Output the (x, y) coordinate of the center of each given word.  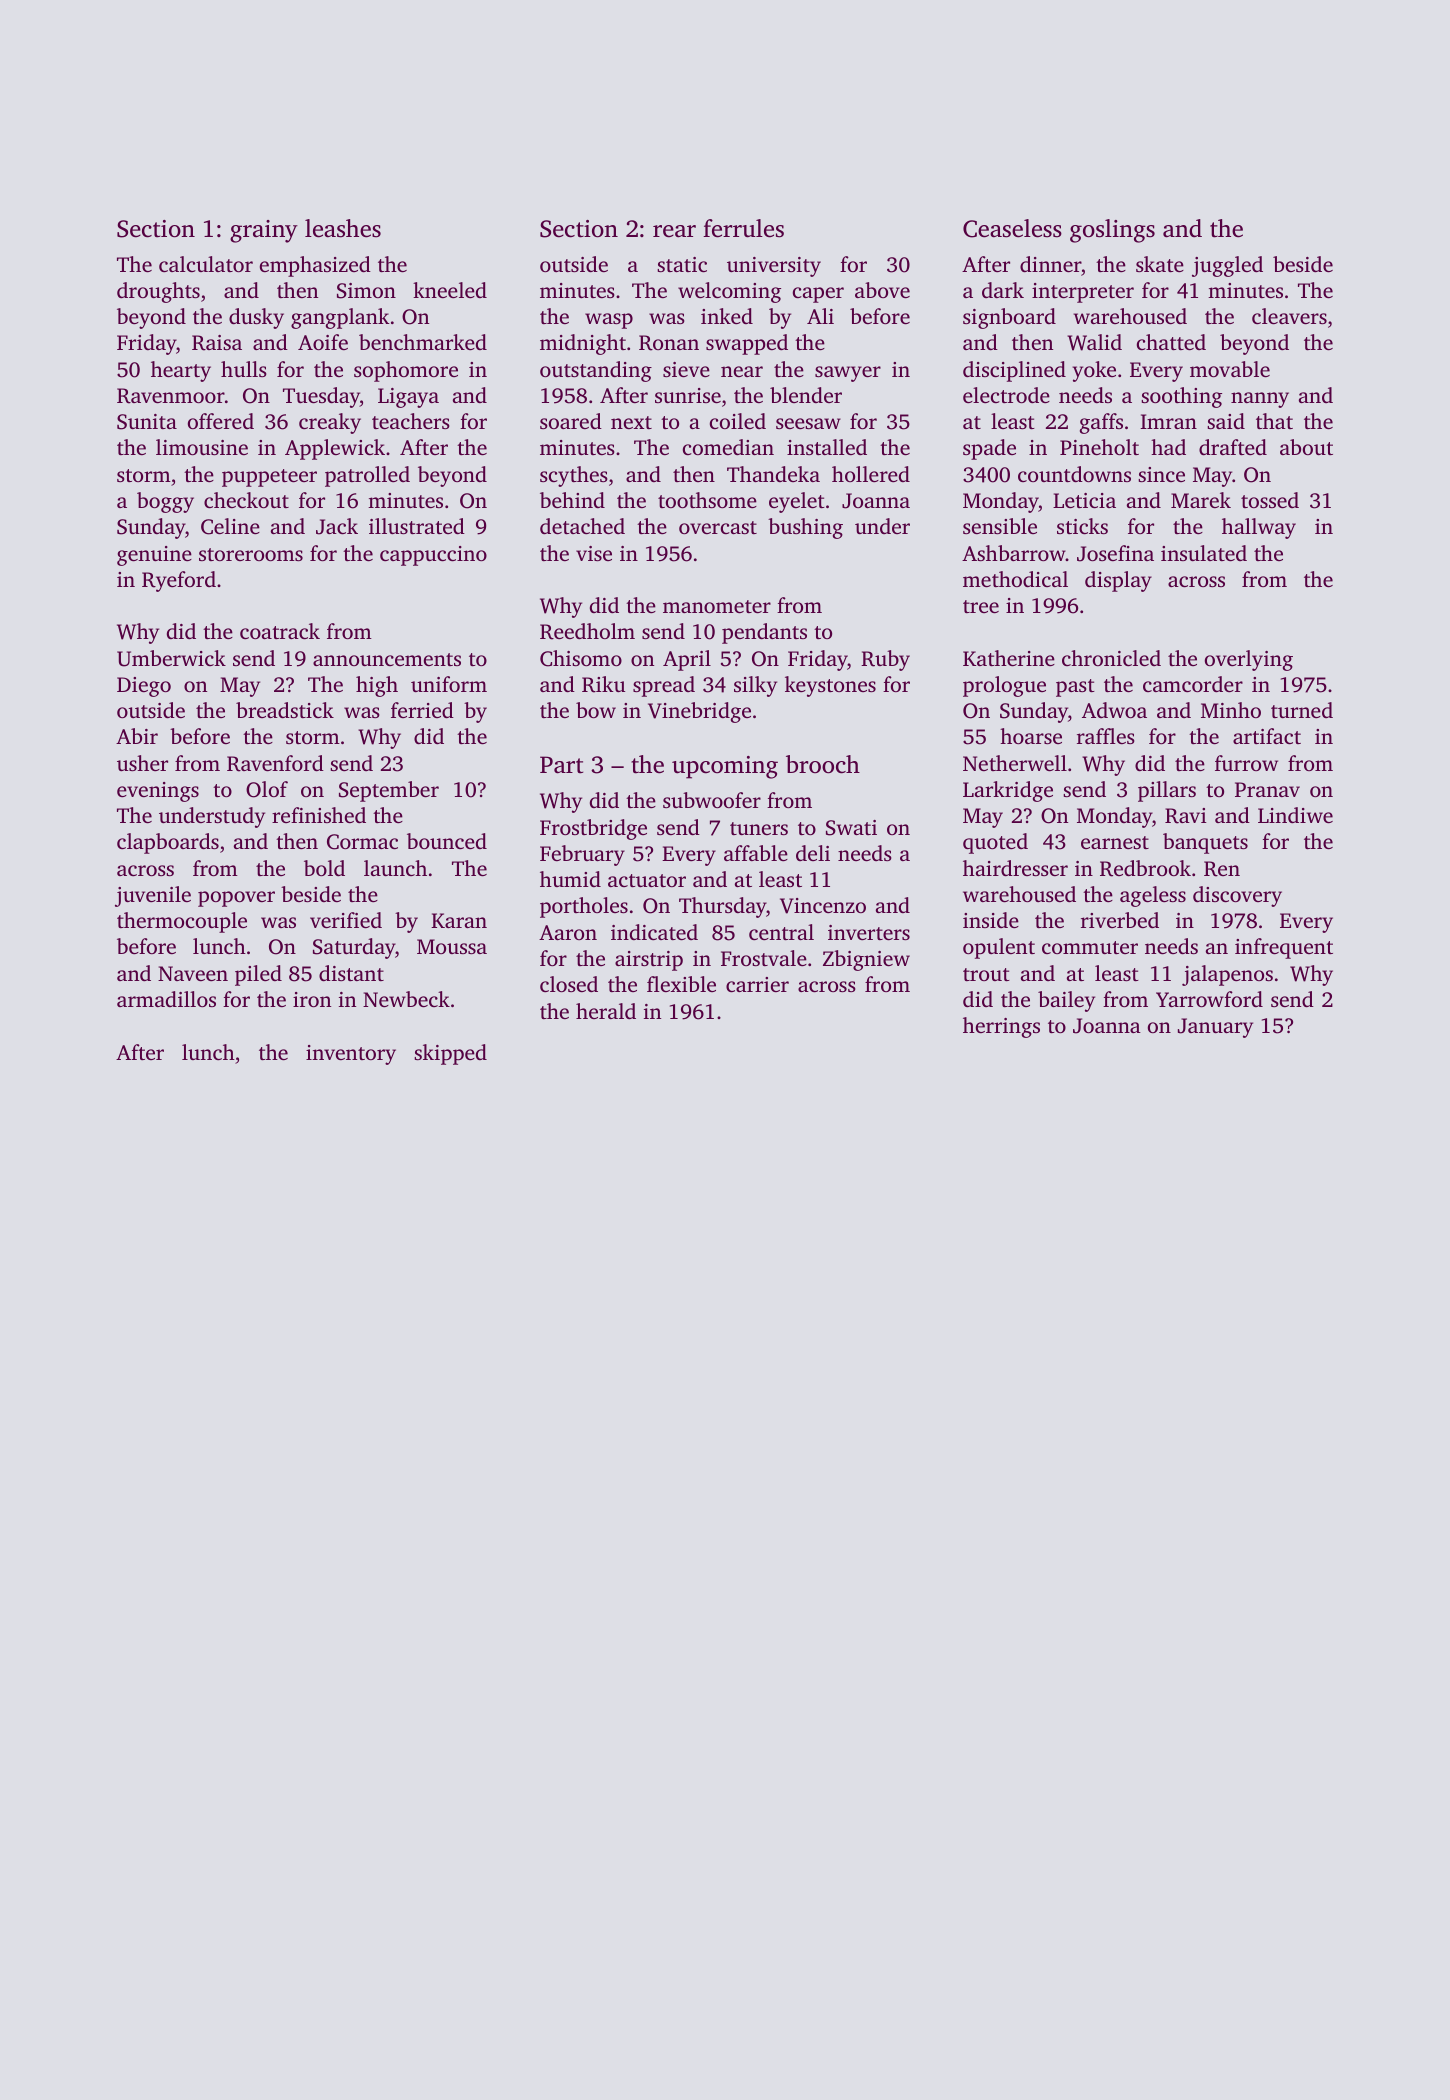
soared (571, 421)
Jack (337, 526)
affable (756, 853)
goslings (1112, 231)
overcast (718, 527)
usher (142, 763)
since (1161, 474)
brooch (823, 764)
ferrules (743, 228)
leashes (343, 228)
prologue (1004, 686)
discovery (1237, 896)
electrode (1006, 395)
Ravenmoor (171, 396)
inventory (351, 1055)
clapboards (168, 843)
